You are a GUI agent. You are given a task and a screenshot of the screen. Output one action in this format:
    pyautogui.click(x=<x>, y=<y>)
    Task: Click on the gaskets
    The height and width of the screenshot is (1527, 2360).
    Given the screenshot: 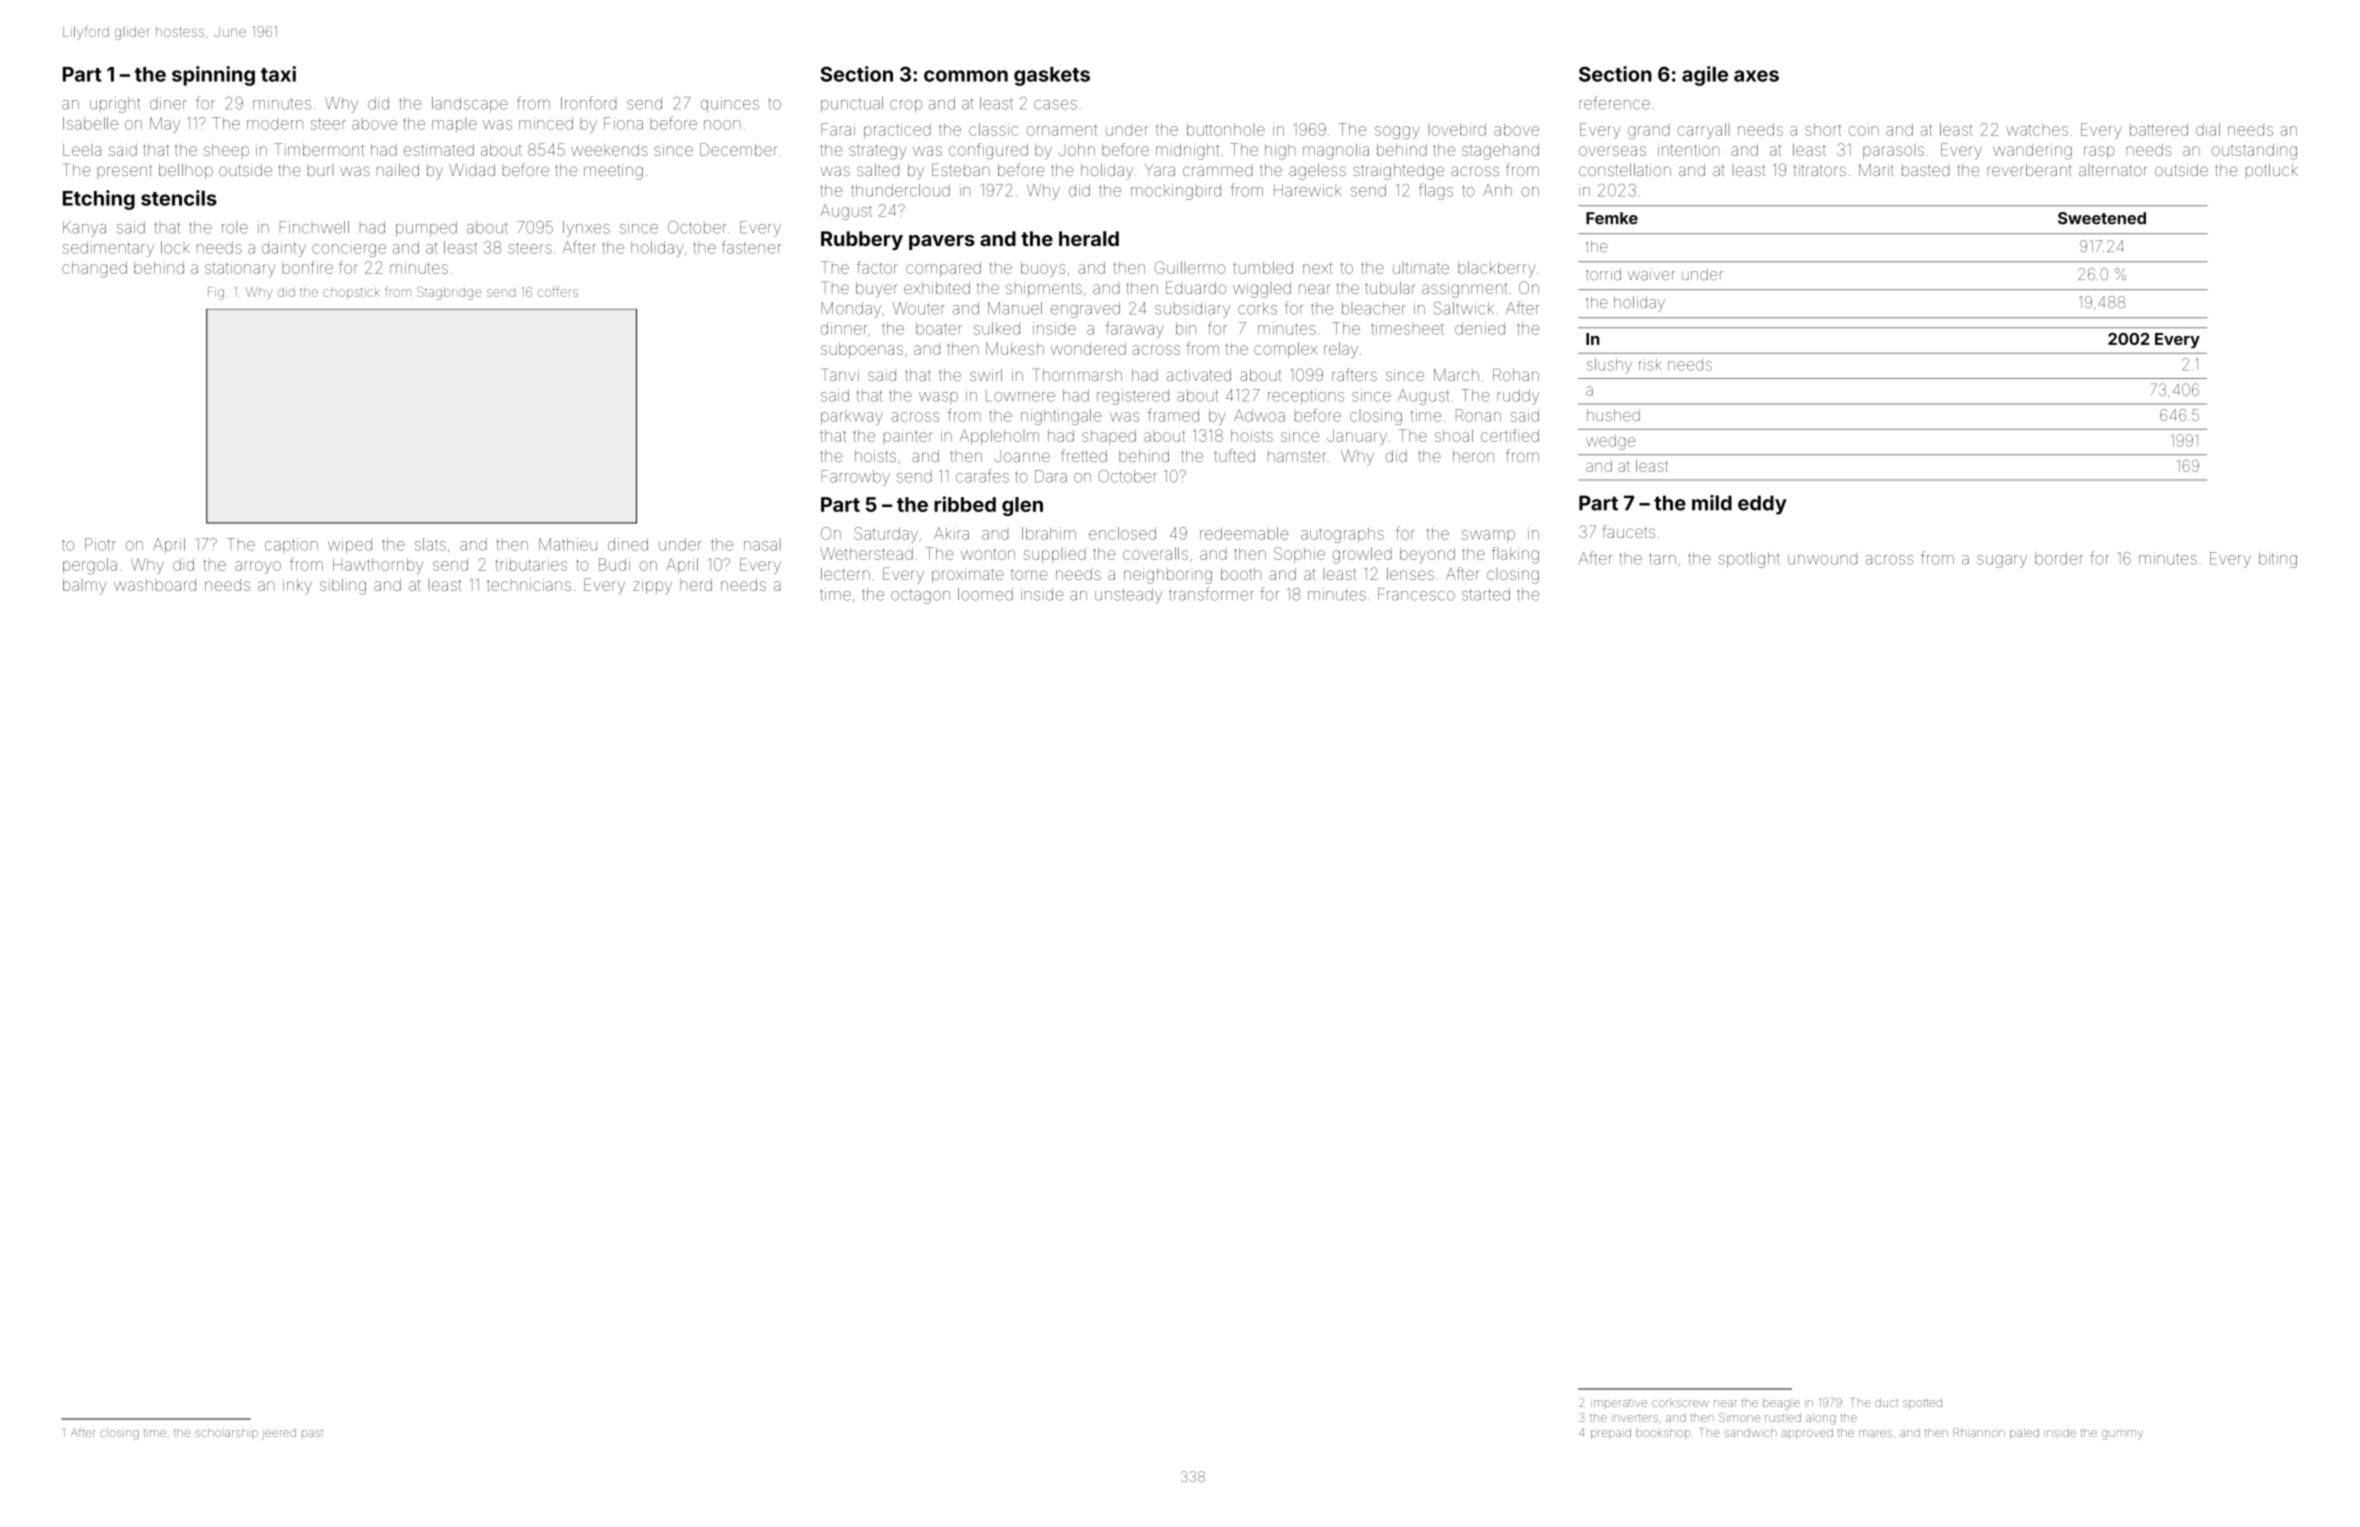 What is the action you would take?
    pyautogui.click(x=1052, y=76)
